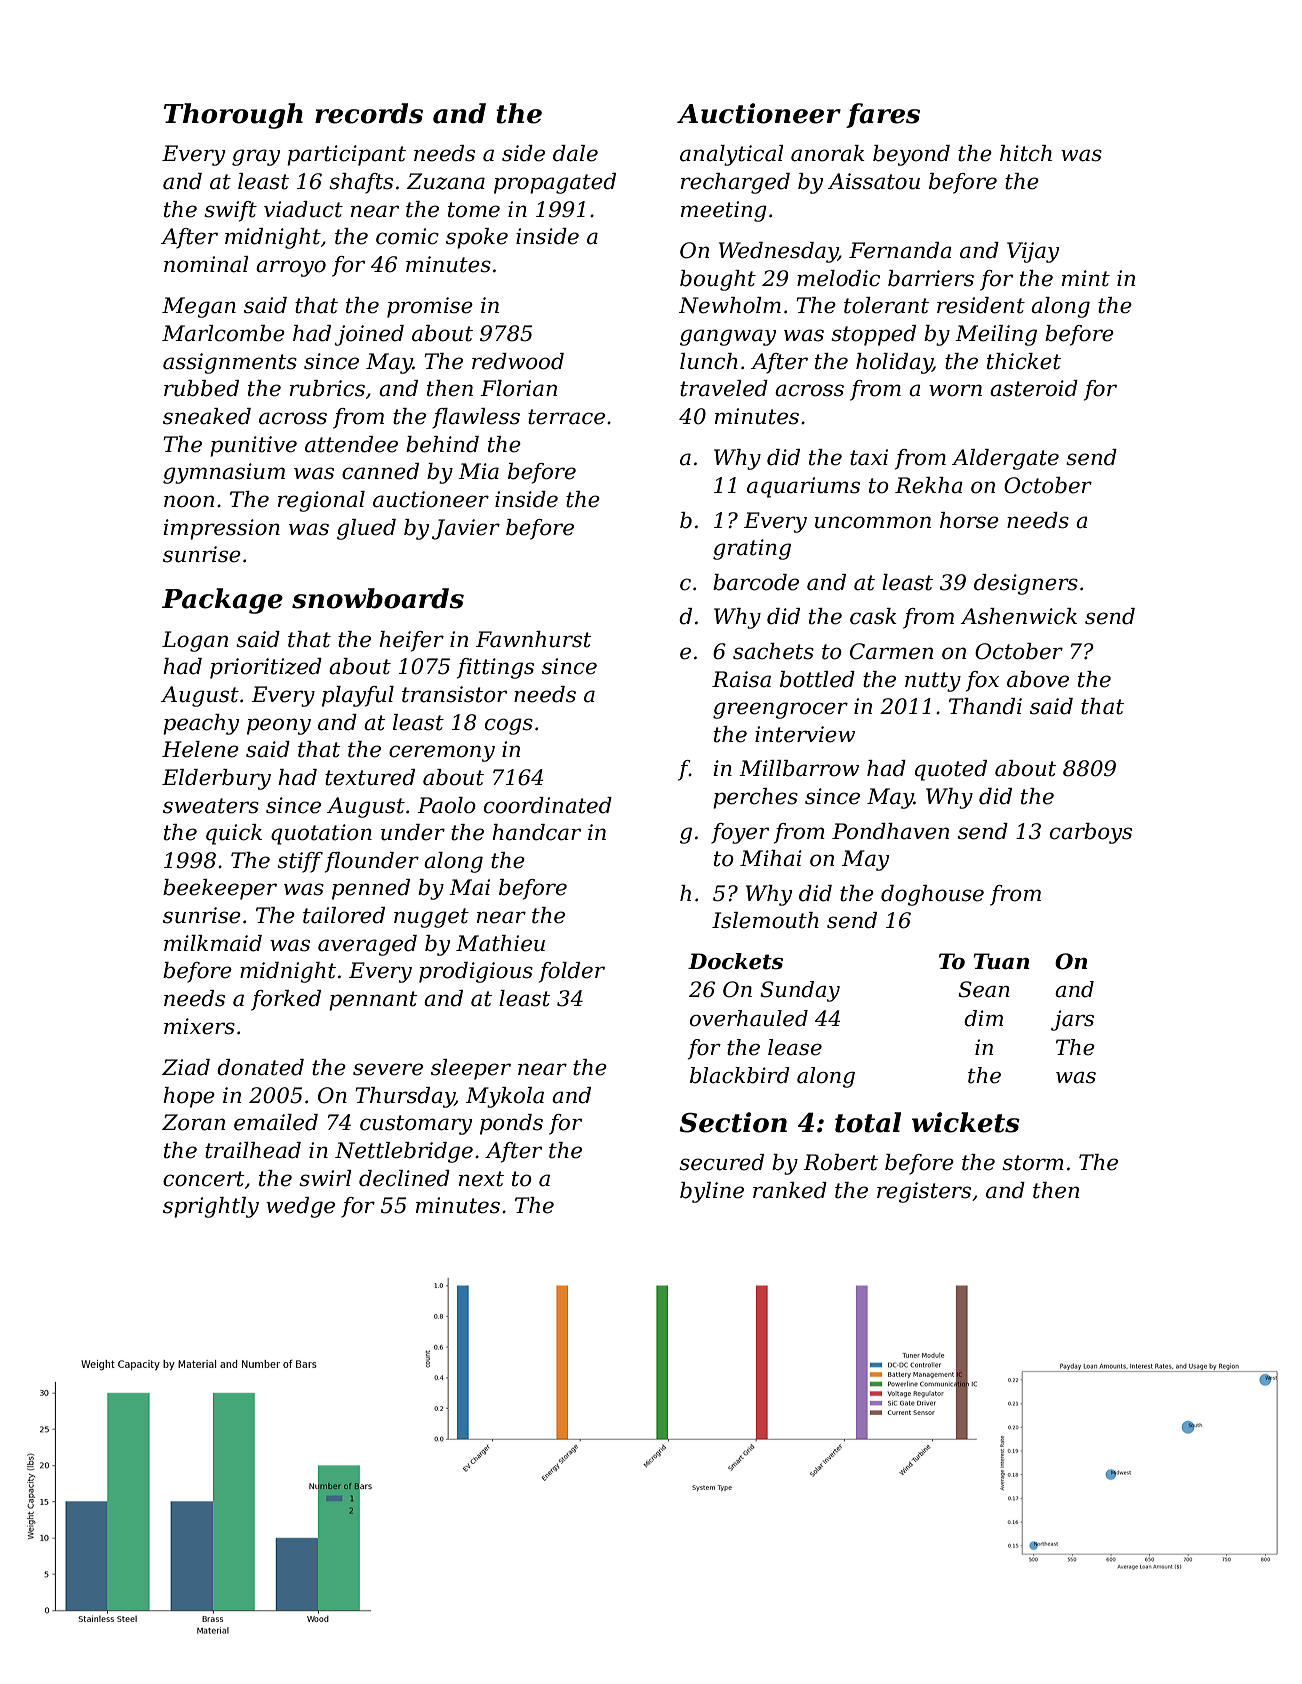  I want to click on ponds, so click(511, 1124).
